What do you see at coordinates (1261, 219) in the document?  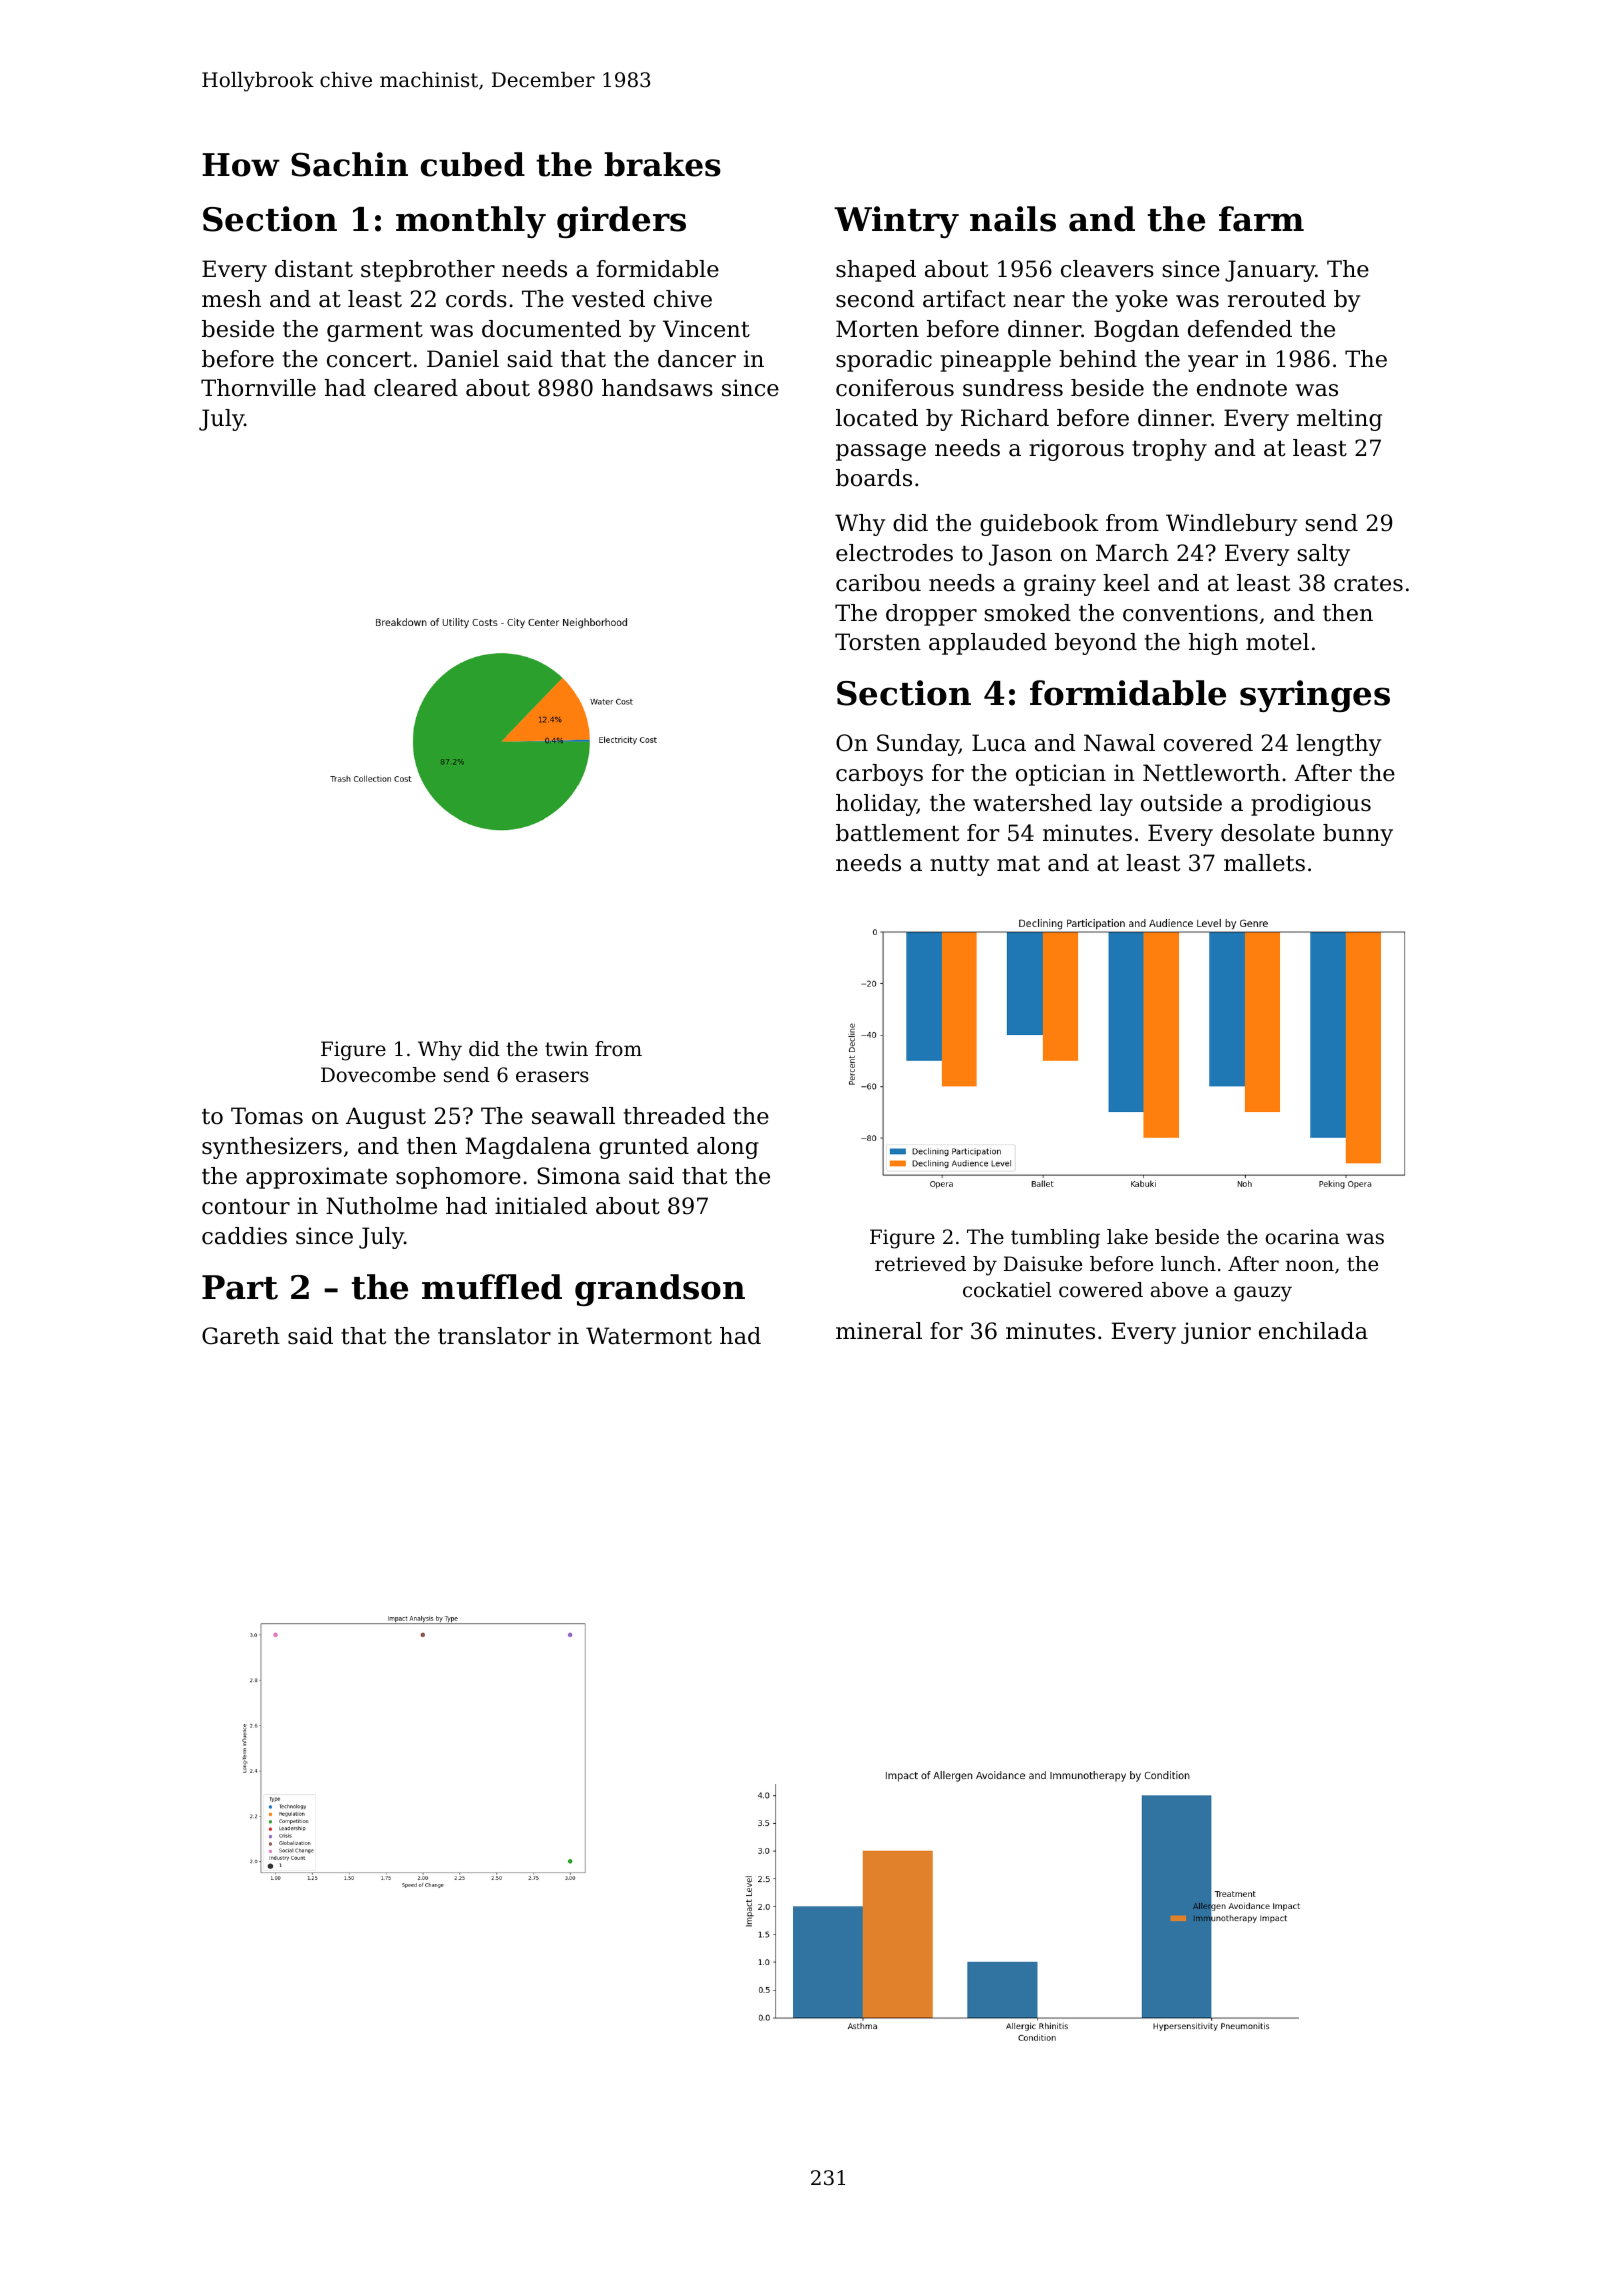 I see `farm` at bounding box center [1261, 219].
